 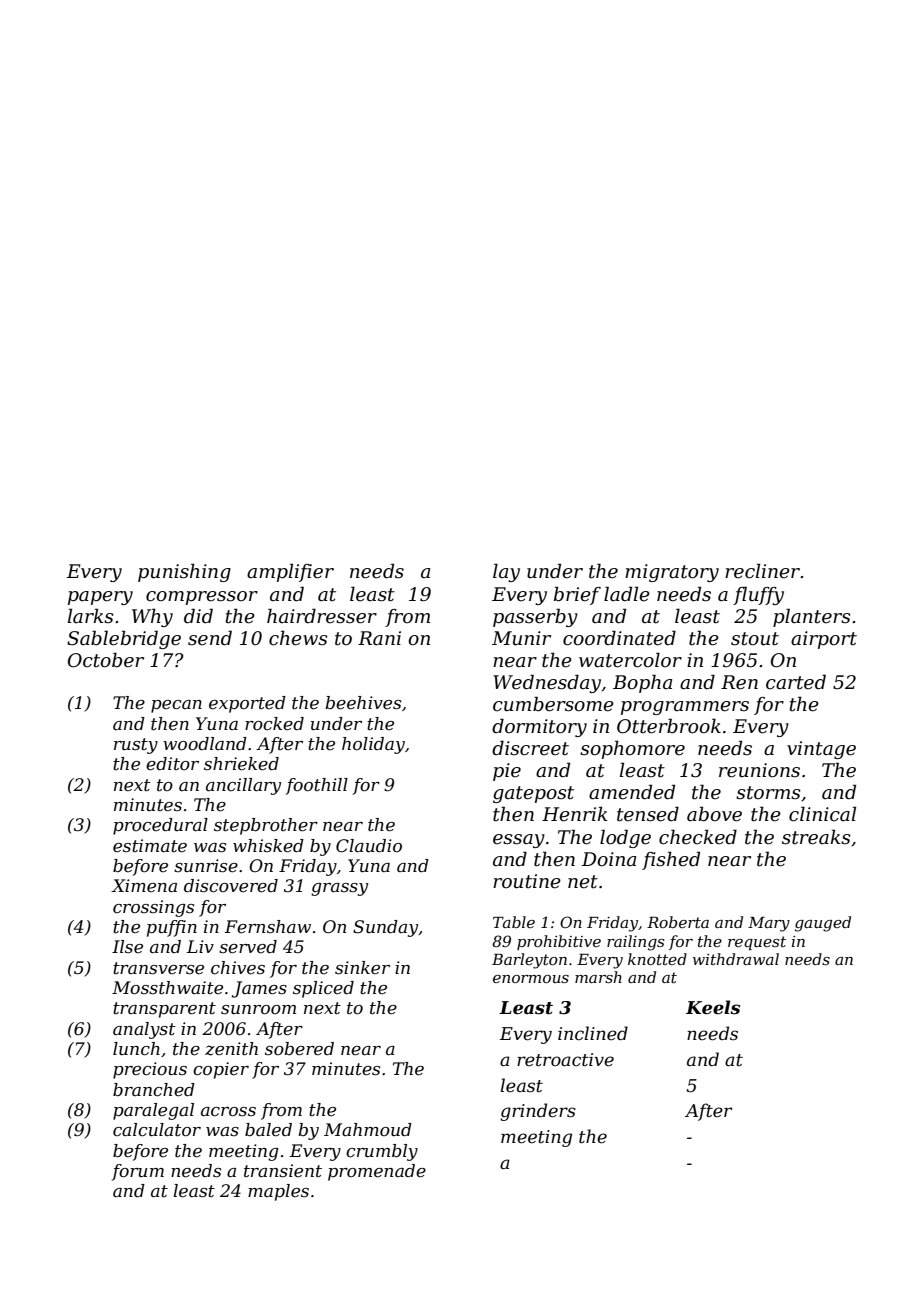 I want to click on inclined, so click(x=593, y=1033).
